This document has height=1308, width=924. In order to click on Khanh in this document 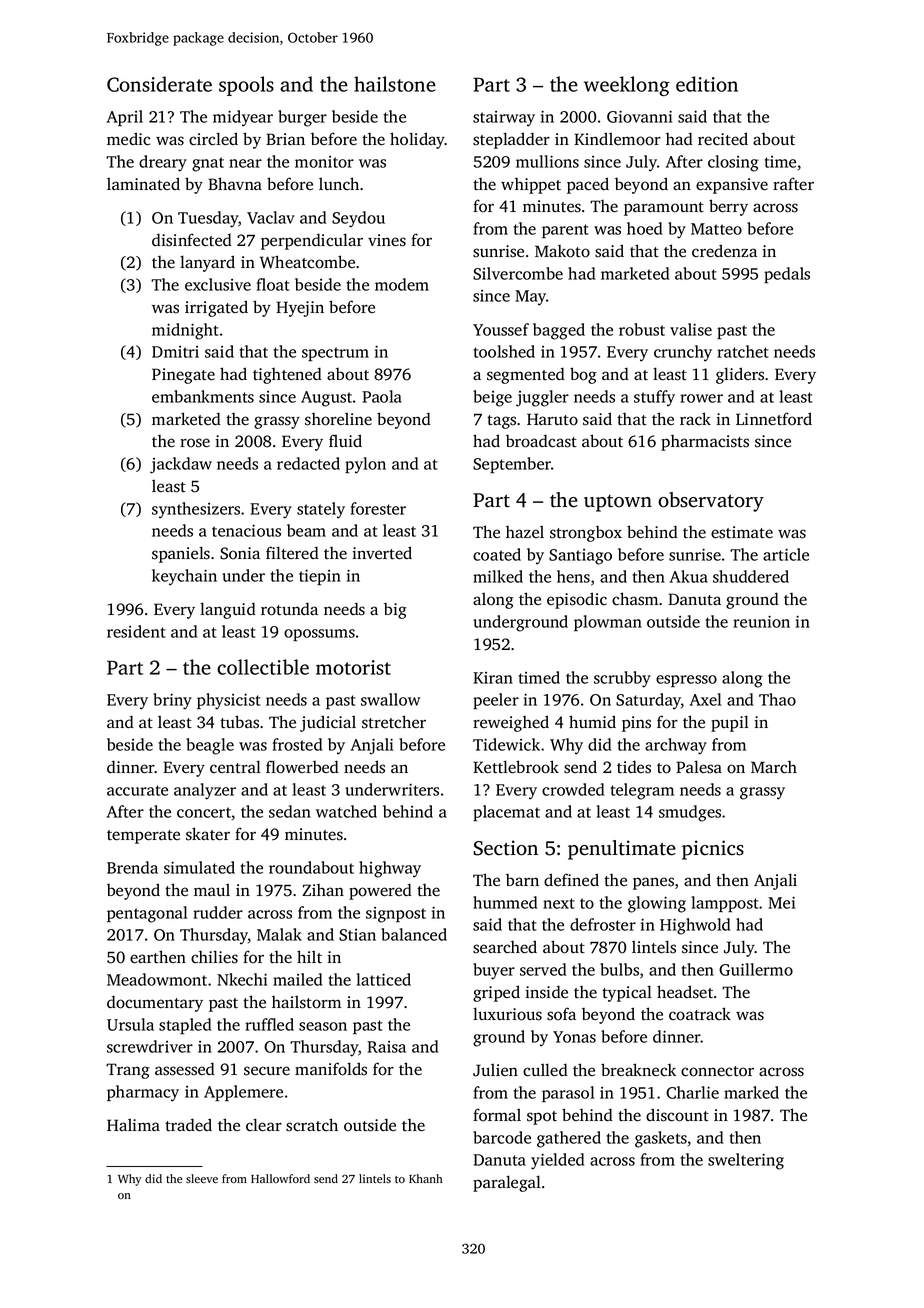, I will do `click(426, 1178)`.
